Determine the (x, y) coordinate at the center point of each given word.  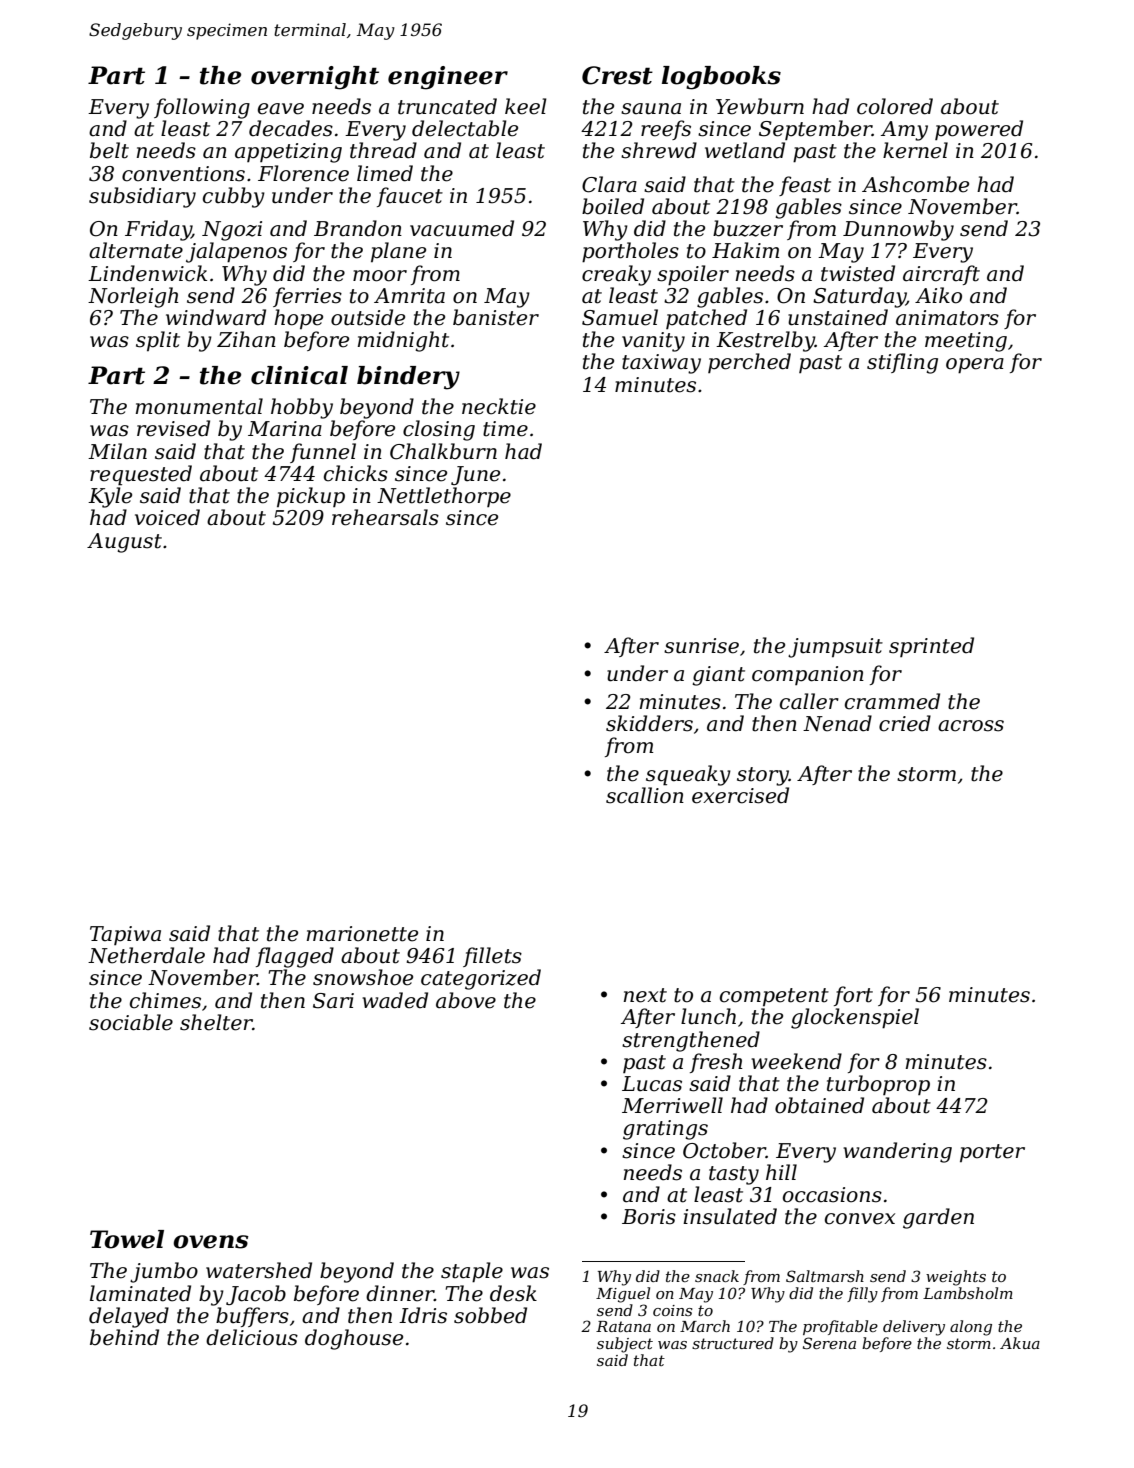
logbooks (721, 78)
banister (496, 317)
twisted (858, 273)
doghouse (354, 1339)
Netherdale (146, 955)
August (124, 543)
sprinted (931, 647)
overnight (315, 78)
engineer (448, 78)
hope (298, 319)
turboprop (878, 1085)
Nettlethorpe (444, 497)
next (645, 995)
